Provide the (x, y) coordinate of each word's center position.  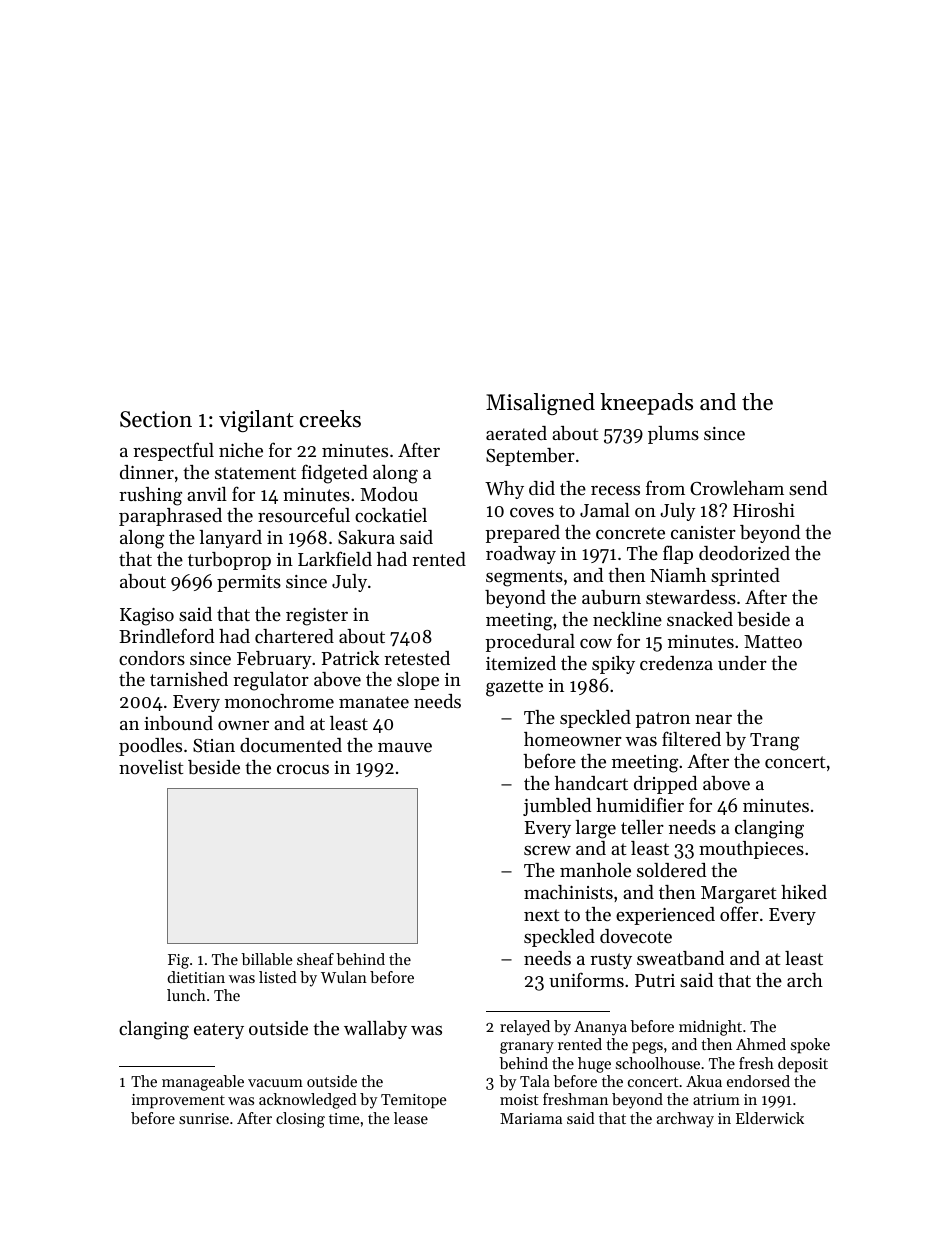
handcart (591, 783)
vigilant (256, 421)
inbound (178, 723)
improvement (178, 1101)
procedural (530, 643)
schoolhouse (658, 1063)
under (742, 663)
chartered (294, 636)
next (541, 915)
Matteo (773, 641)
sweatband (680, 958)
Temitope (414, 1101)
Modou (389, 494)
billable (267, 959)
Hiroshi (764, 510)
